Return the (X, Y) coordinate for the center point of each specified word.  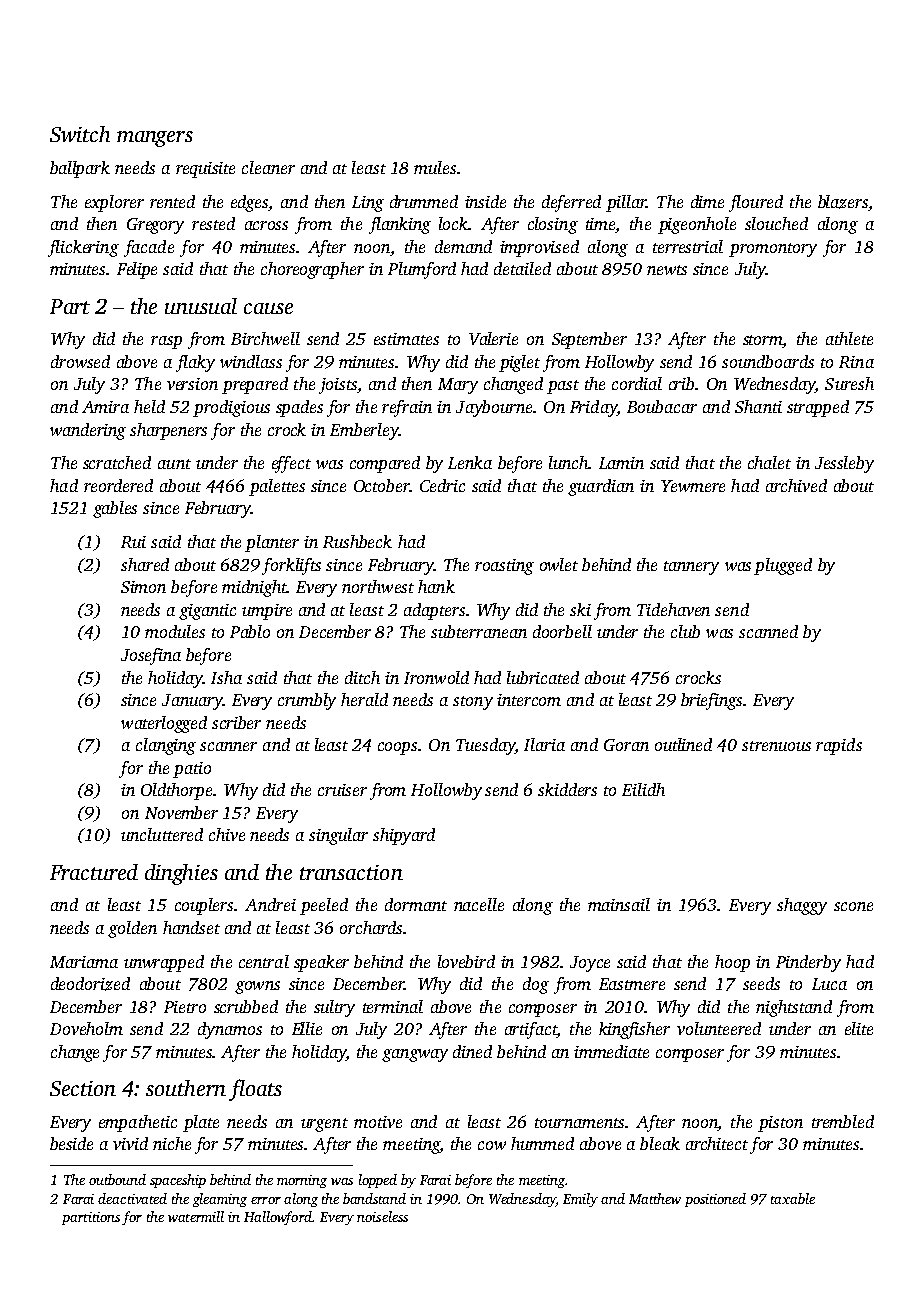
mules (435, 167)
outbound (117, 1179)
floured (756, 203)
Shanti (758, 406)
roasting (504, 567)
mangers (155, 139)
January (192, 702)
